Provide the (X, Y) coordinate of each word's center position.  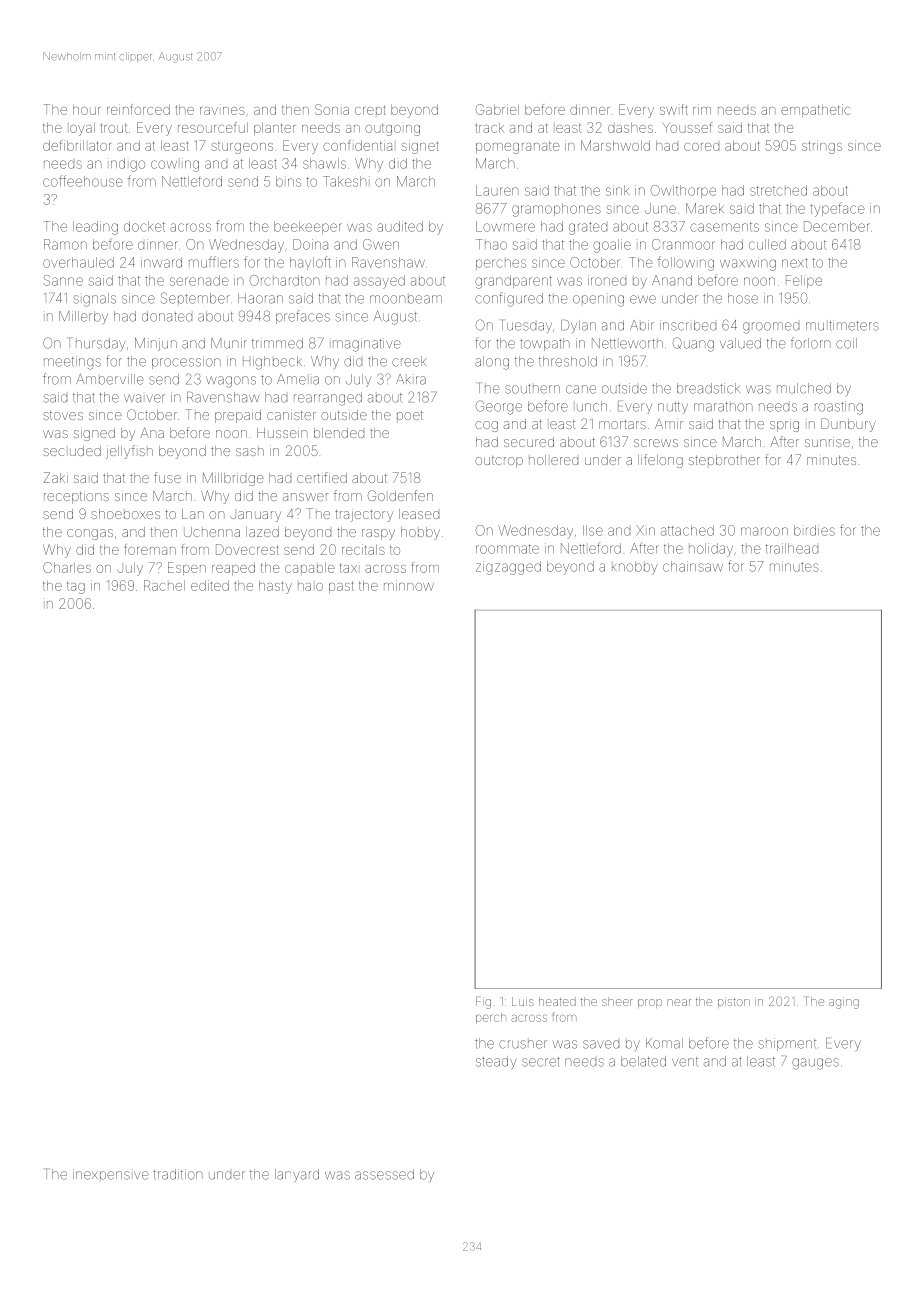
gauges (815, 1064)
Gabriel (497, 109)
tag (76, 587)
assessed (384, 1174)
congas (90, 534)
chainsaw (693, 566)
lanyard (297, 1175)
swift (674, 109)
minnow (409, 585)
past (341, 587)
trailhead (792, 548)
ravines (222, 111)
